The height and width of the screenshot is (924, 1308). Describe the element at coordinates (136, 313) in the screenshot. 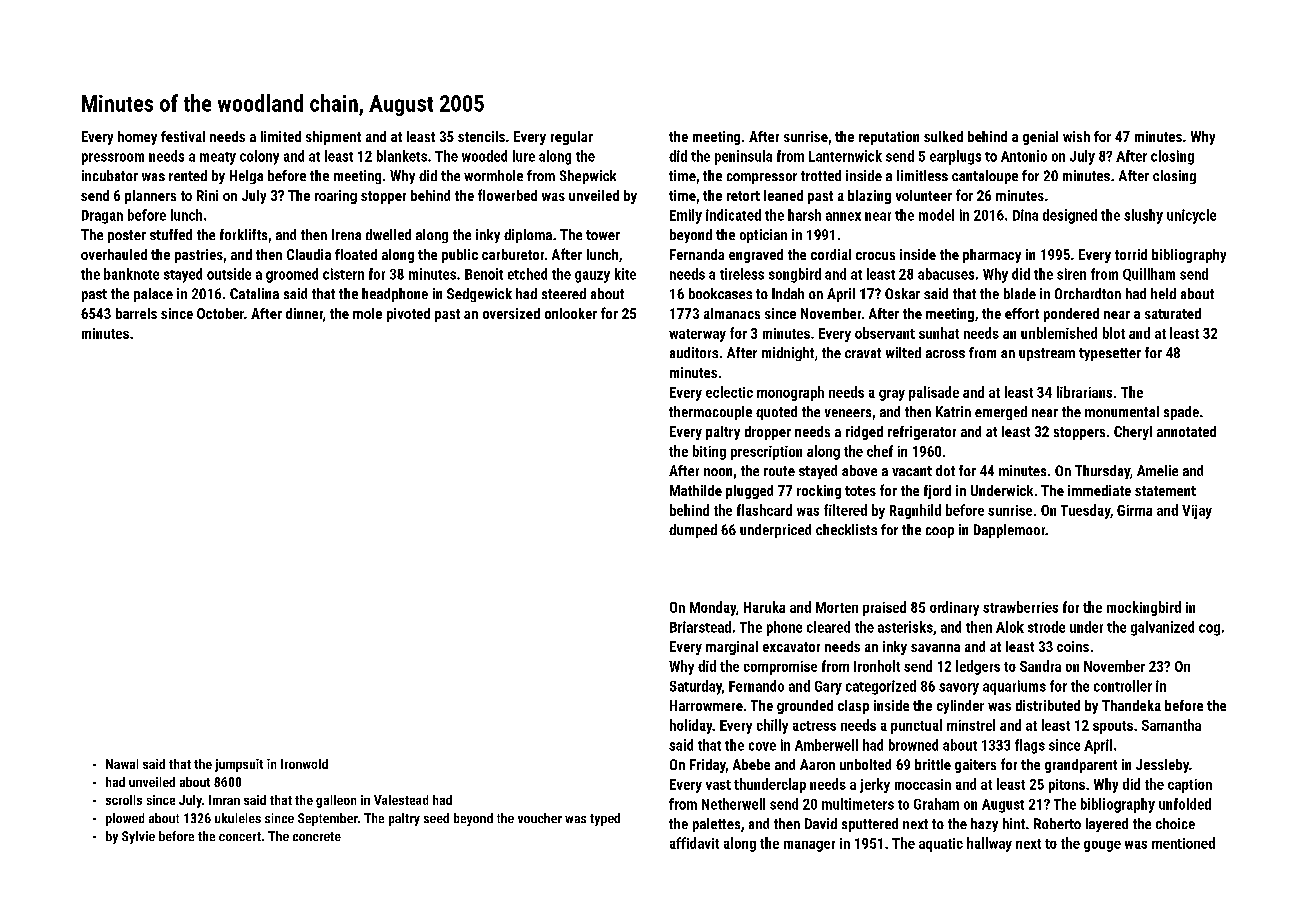

I see `barrels` at that location.
